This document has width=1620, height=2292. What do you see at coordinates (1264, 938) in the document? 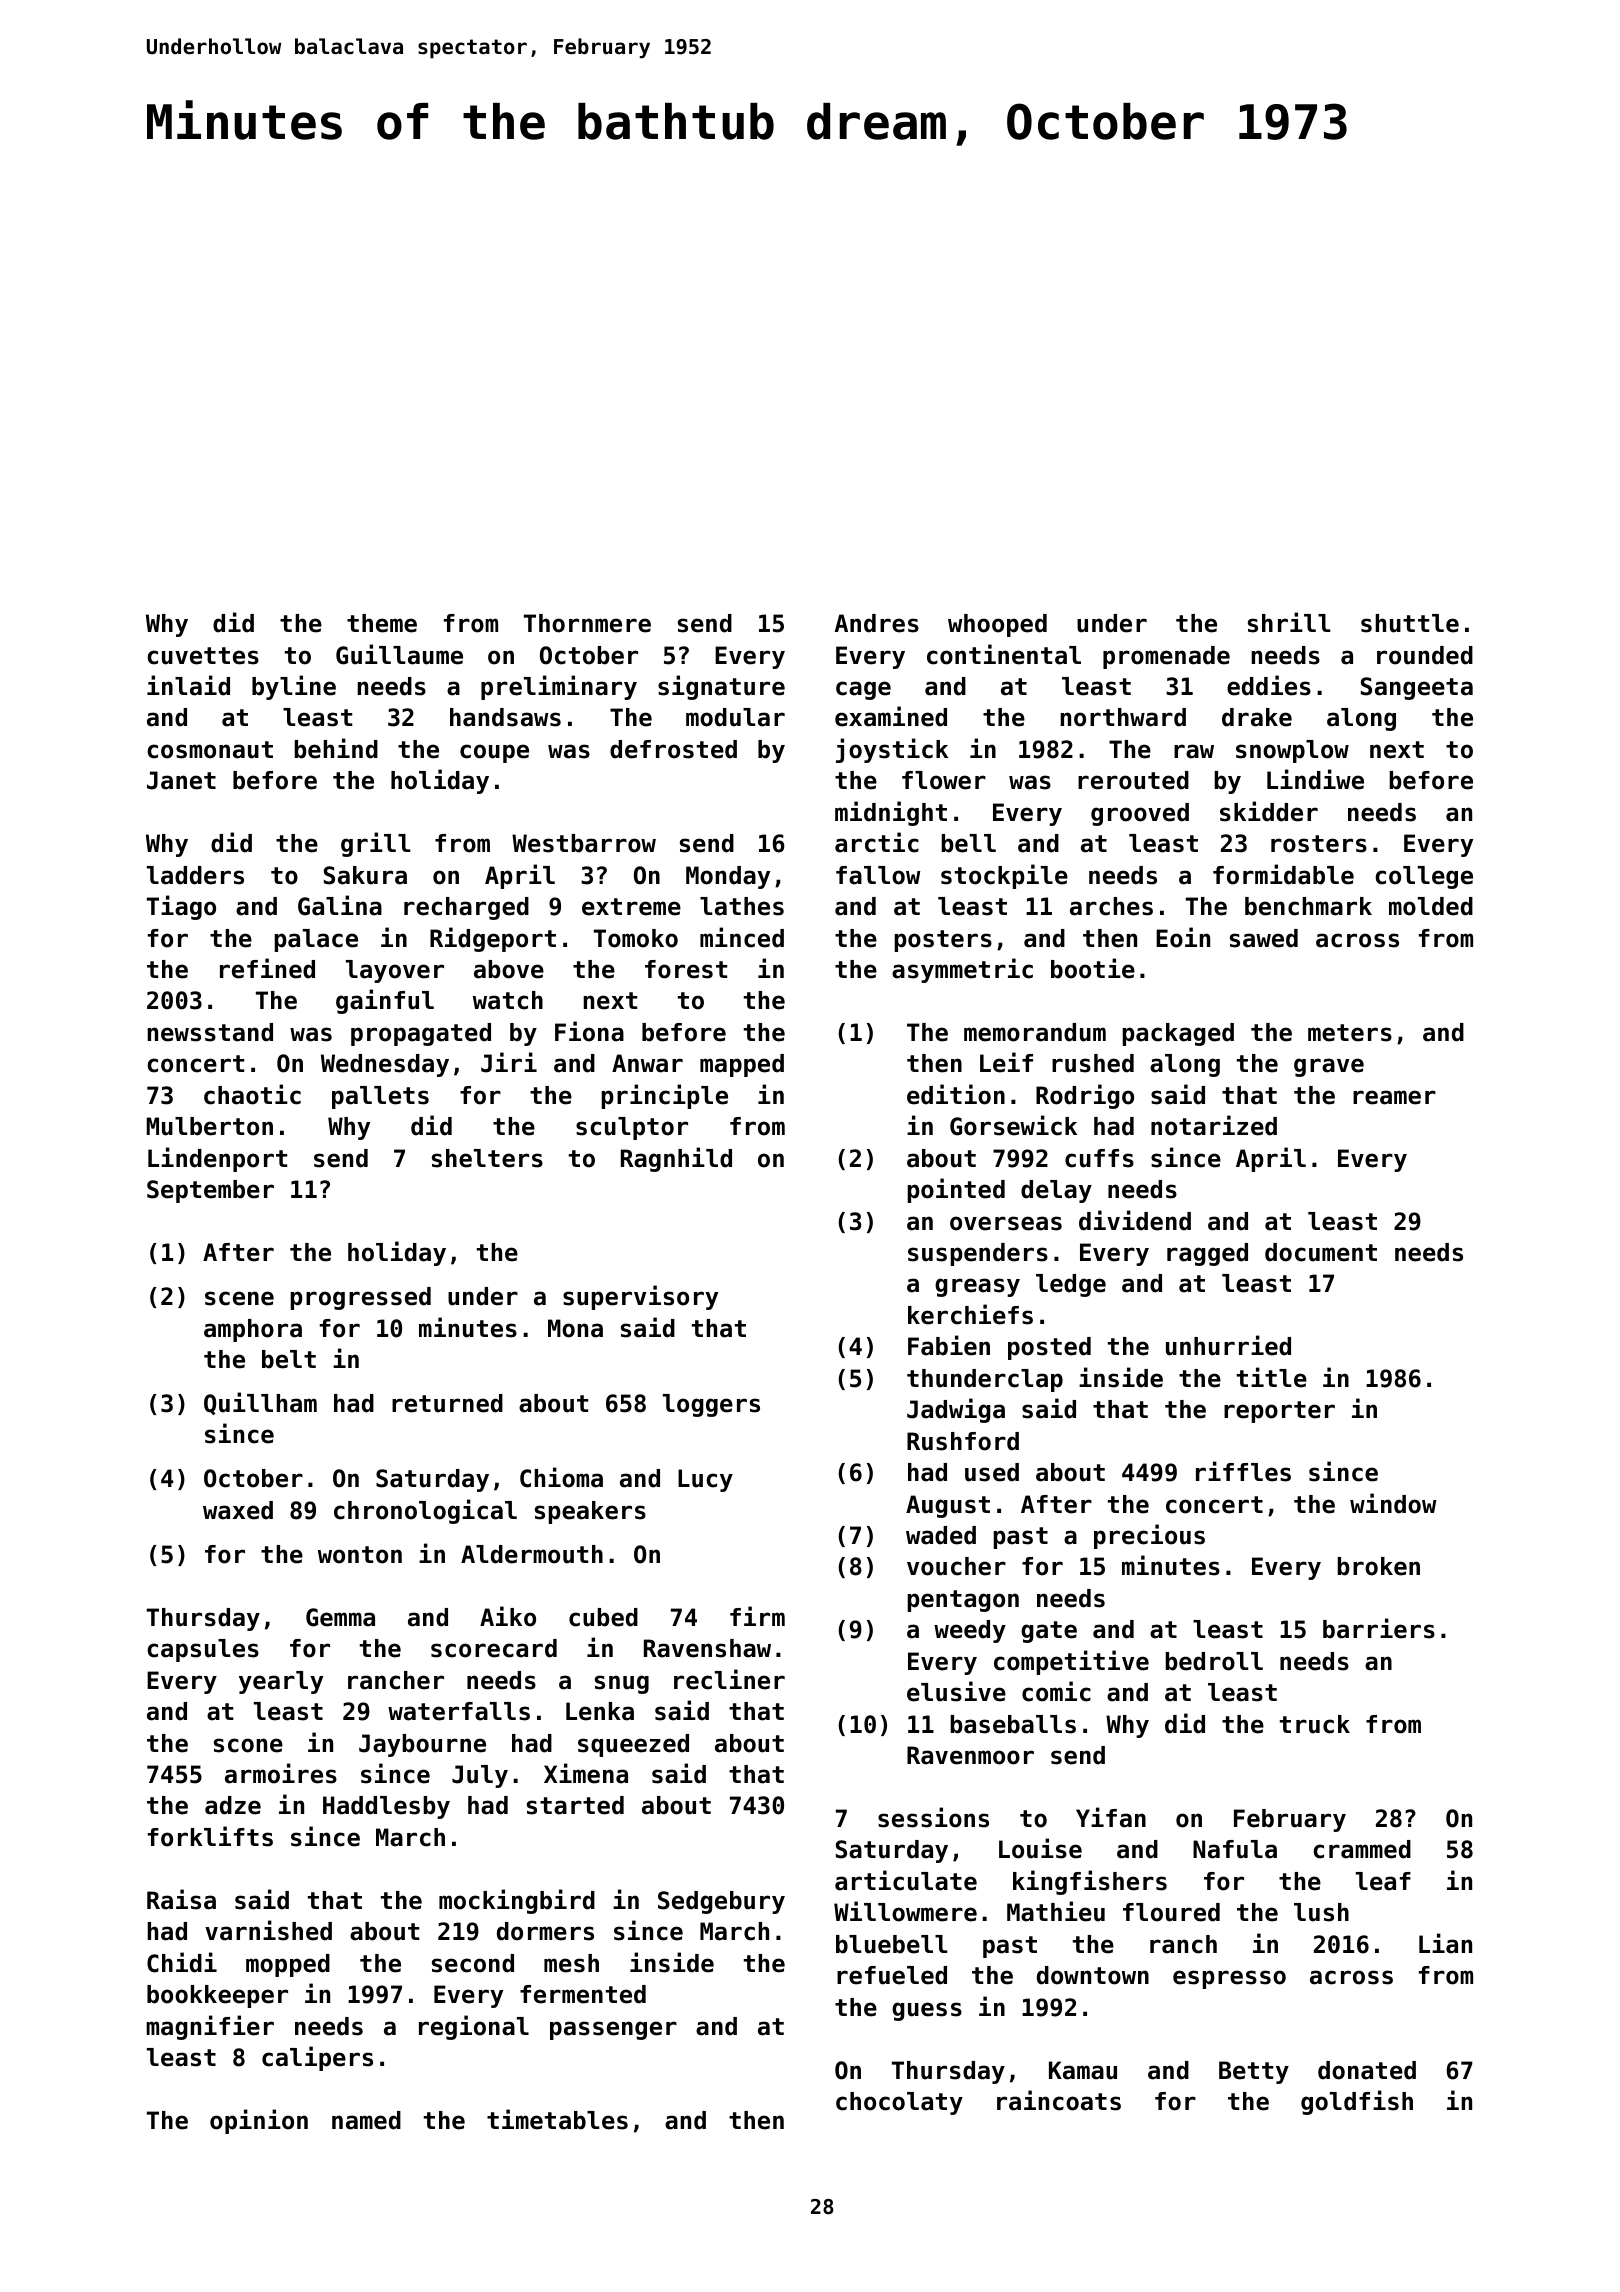
I see `sawed` at bounding box center [1264, 938].
